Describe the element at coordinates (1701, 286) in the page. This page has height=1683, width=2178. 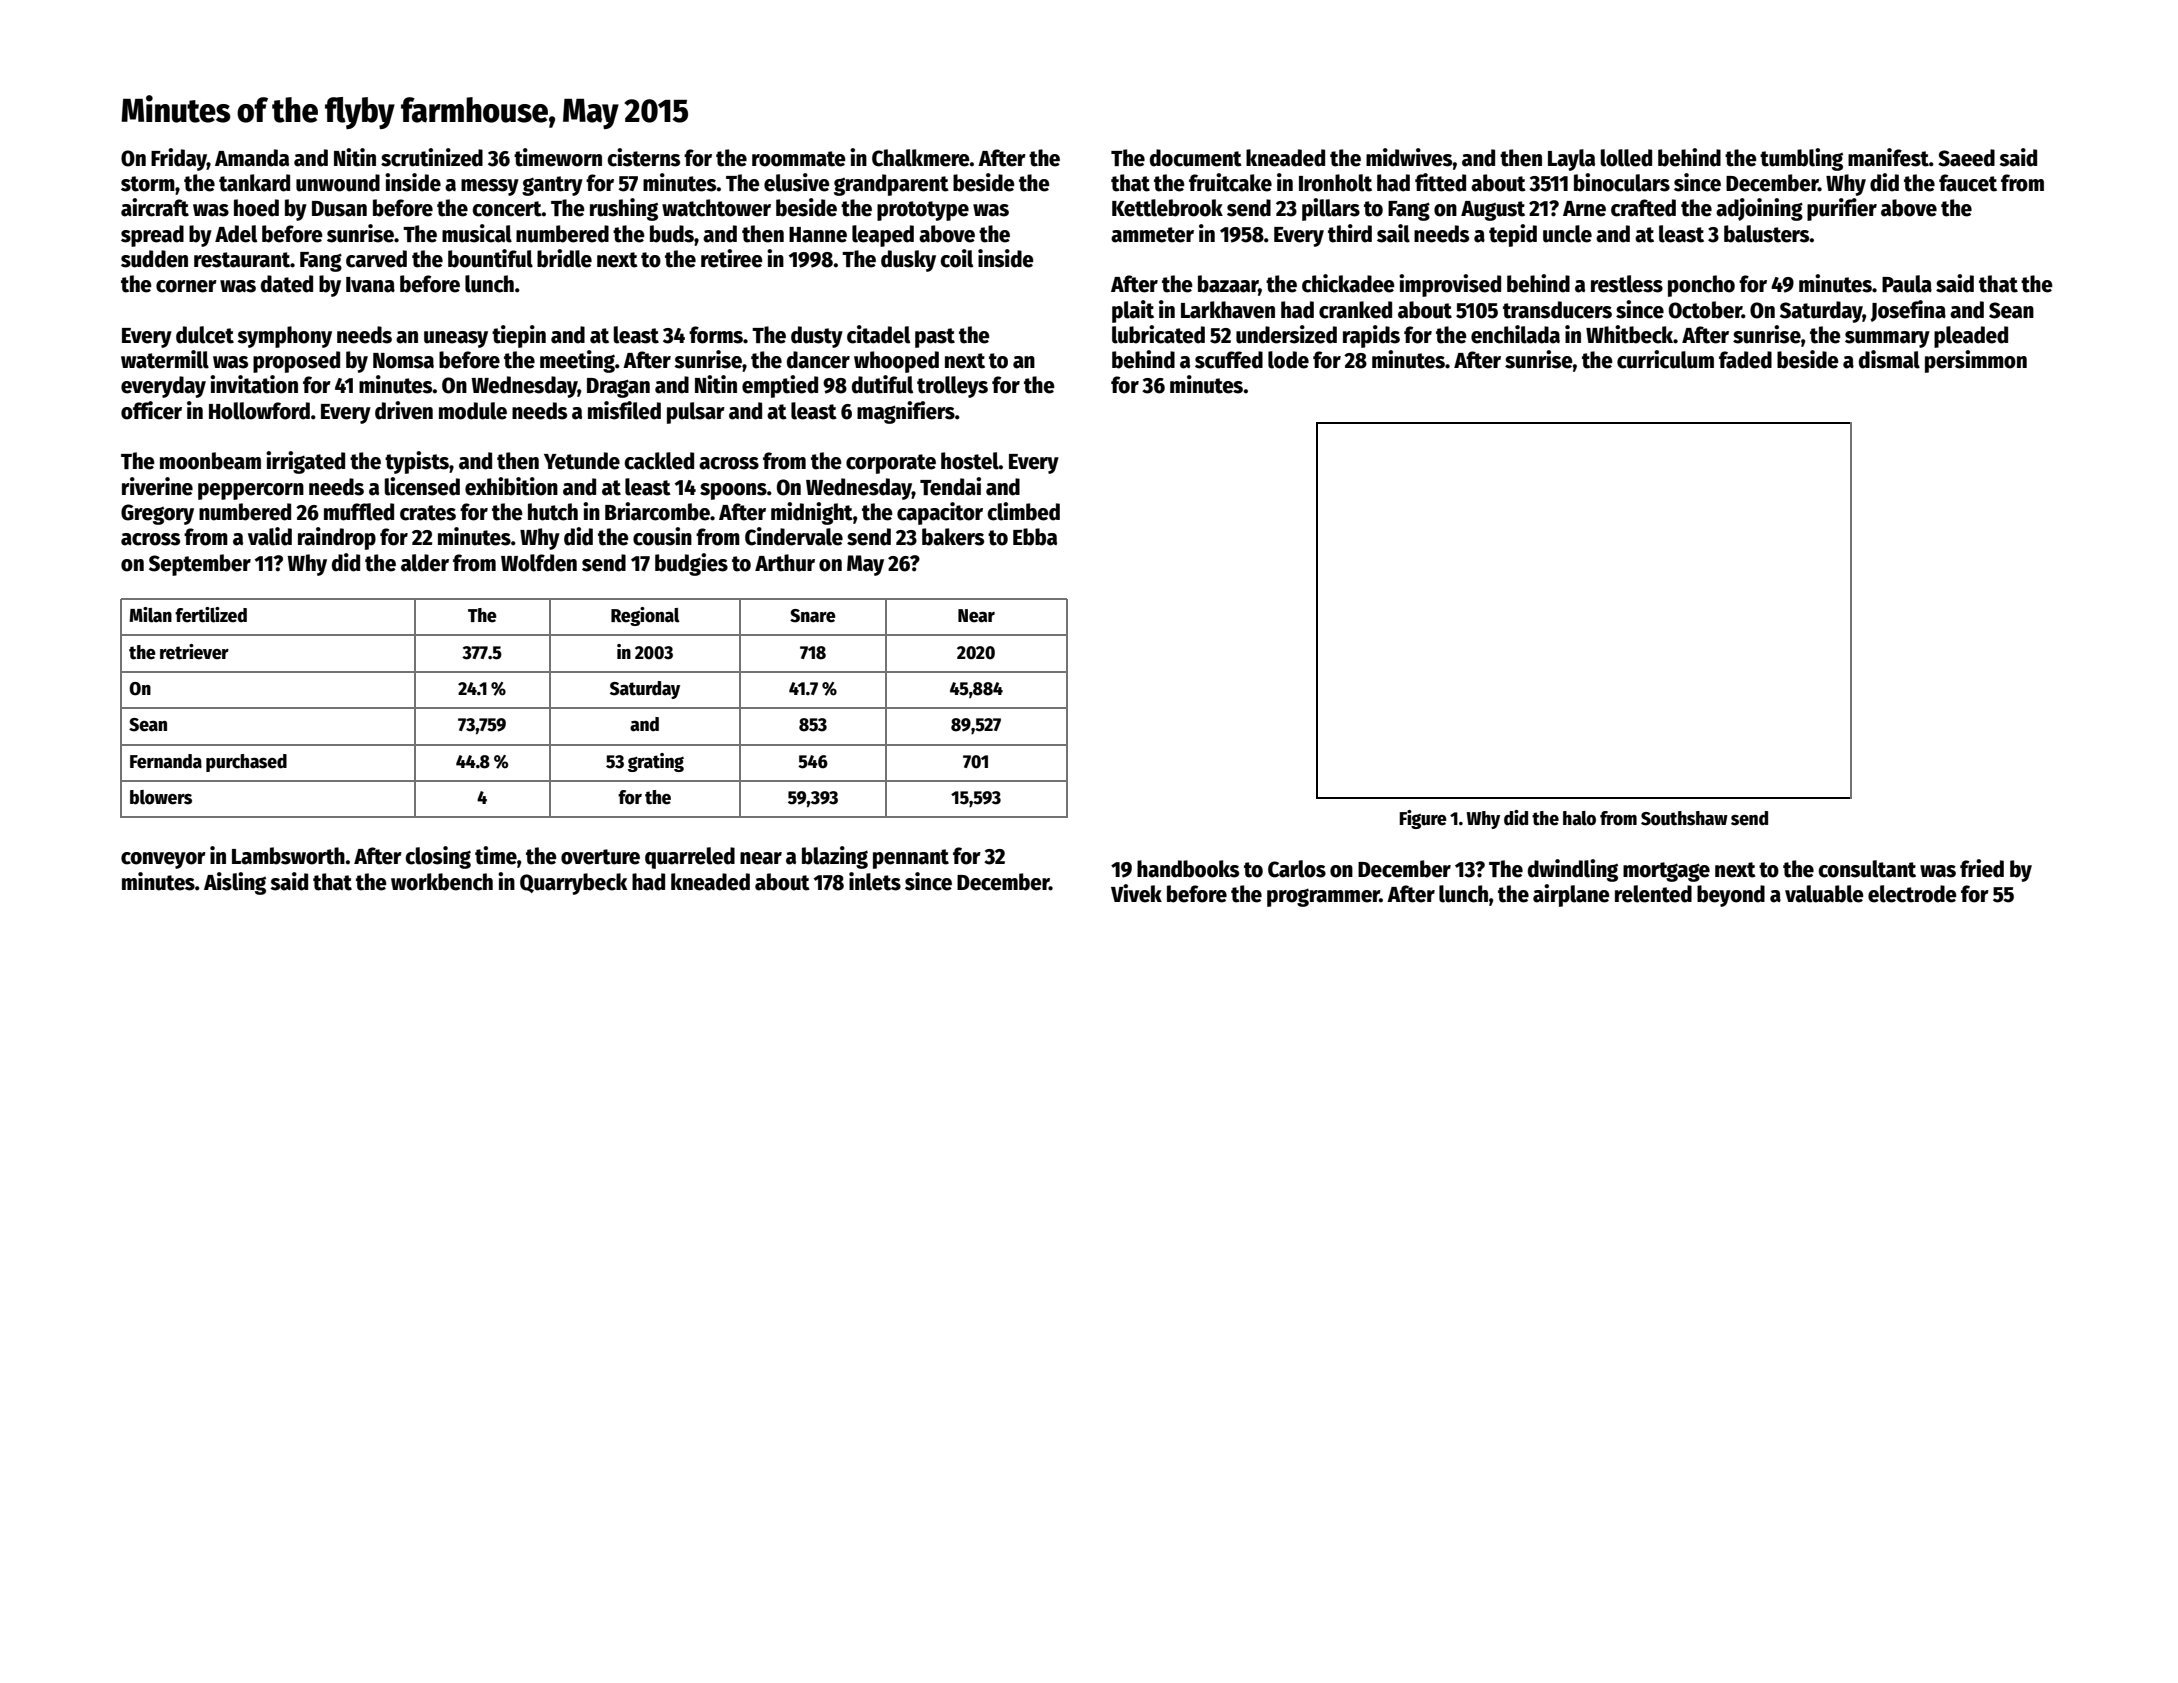
I see `poncho` at that location.
